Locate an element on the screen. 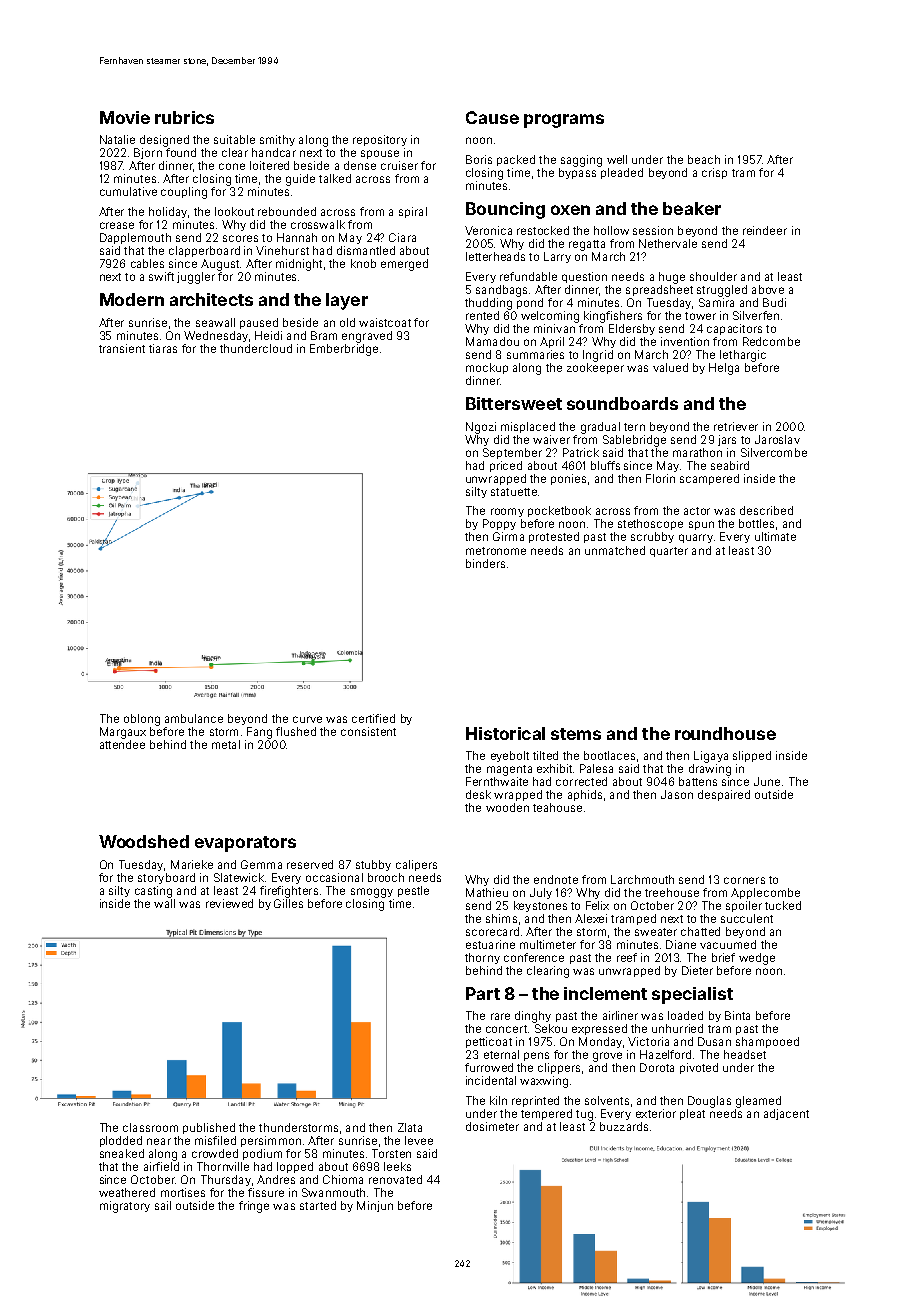 The image size is (908, 1316). thorny is located at coordinates (482, 958).
